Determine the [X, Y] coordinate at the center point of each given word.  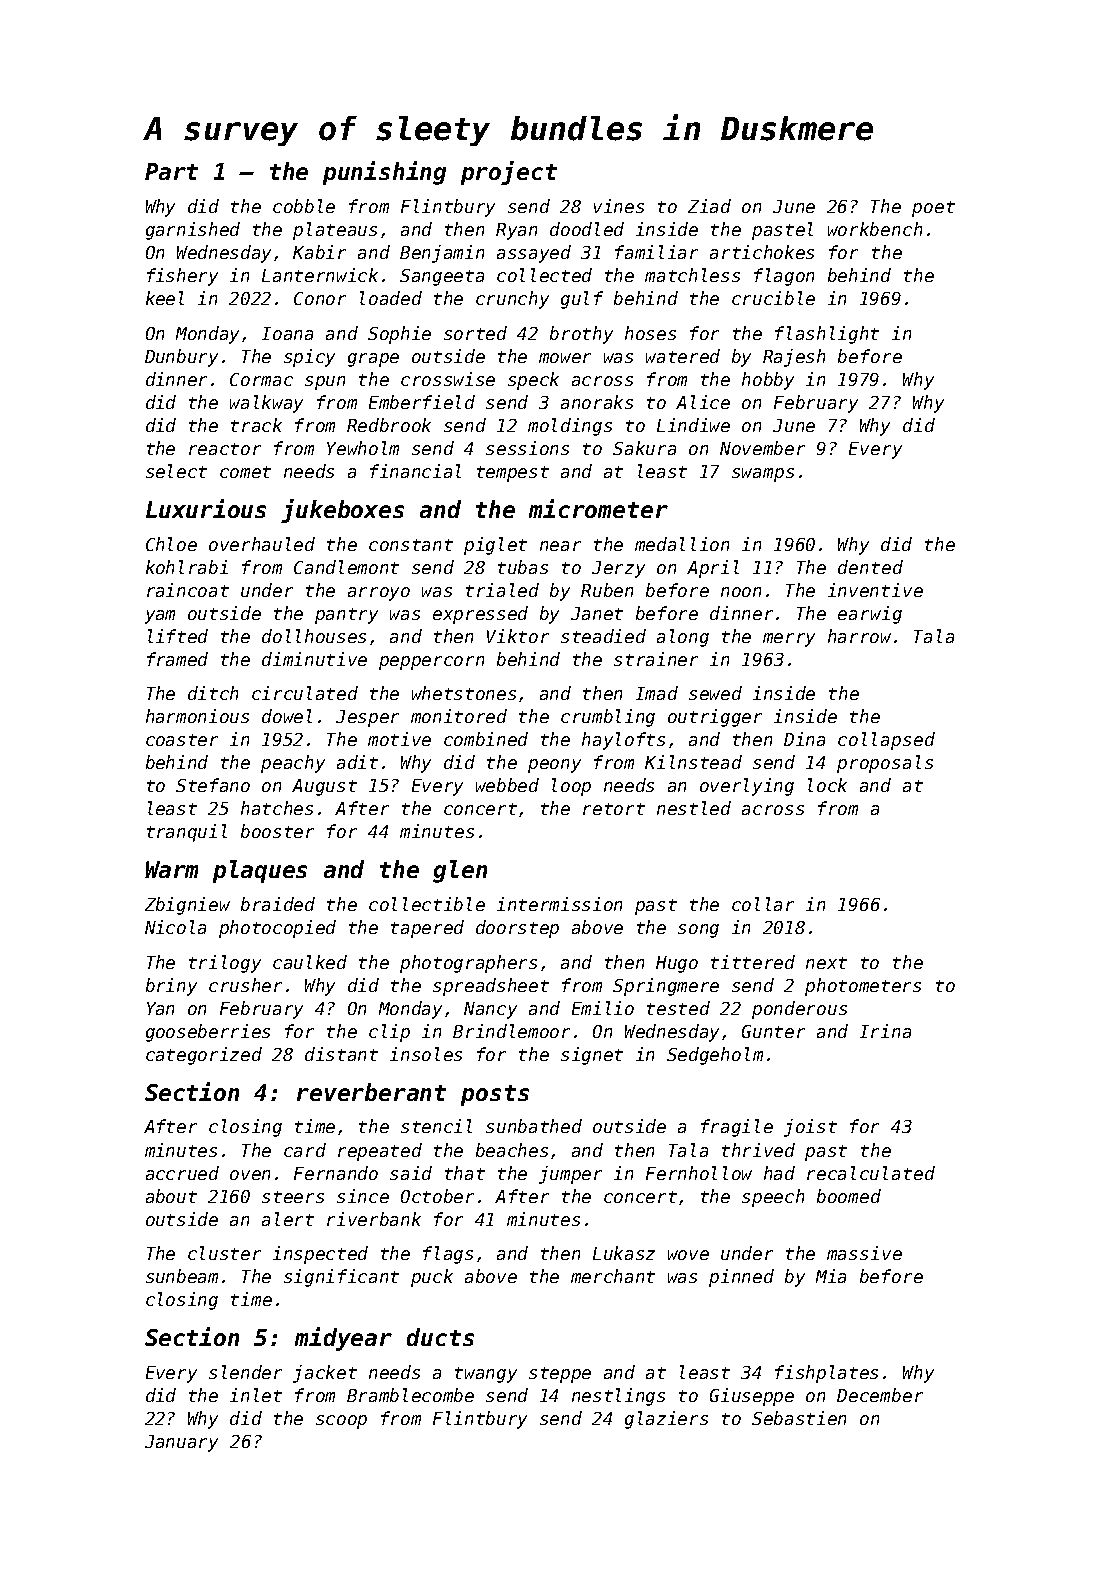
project [509, 173]
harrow [859, 636]
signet [592, 1056]
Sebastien [799, 1418]
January [181, 1443]
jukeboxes [342, 511]
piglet [495, 546]
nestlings [618, 1397]
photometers [863, 987]
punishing [384, 173]
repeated [380, 1152]
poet [933, 209]
